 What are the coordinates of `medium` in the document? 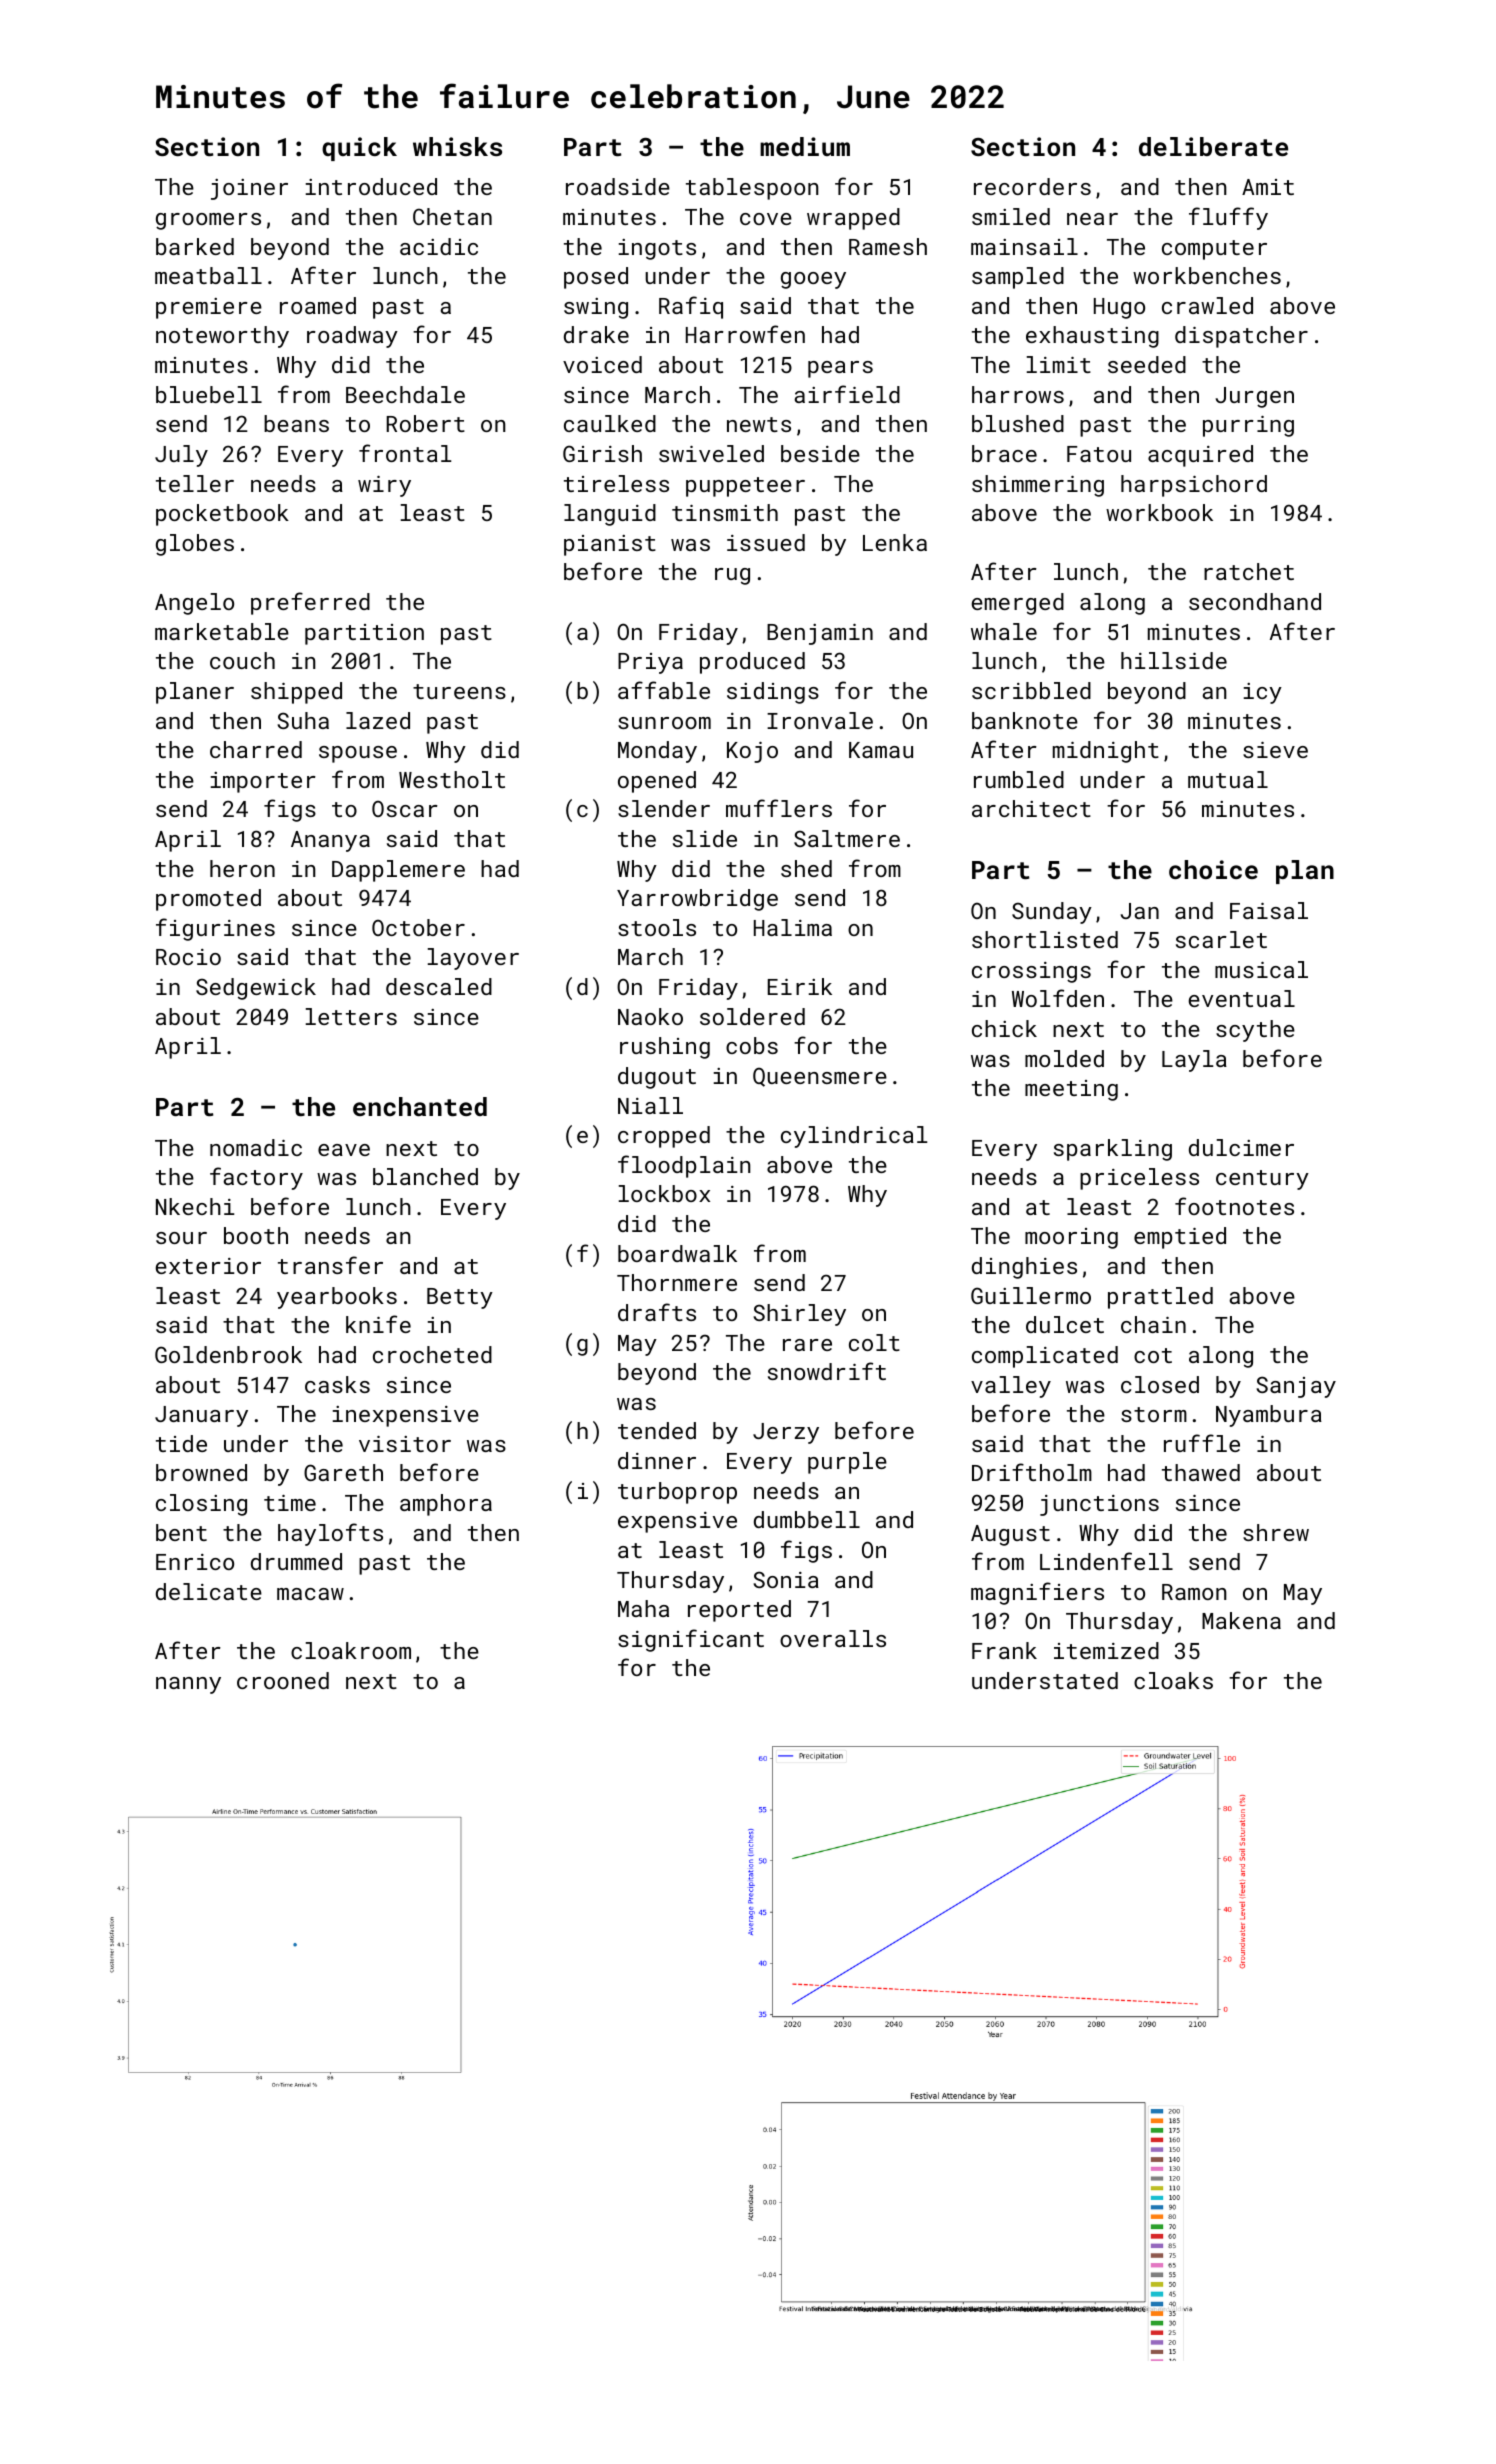 It's located at (805, 146).
